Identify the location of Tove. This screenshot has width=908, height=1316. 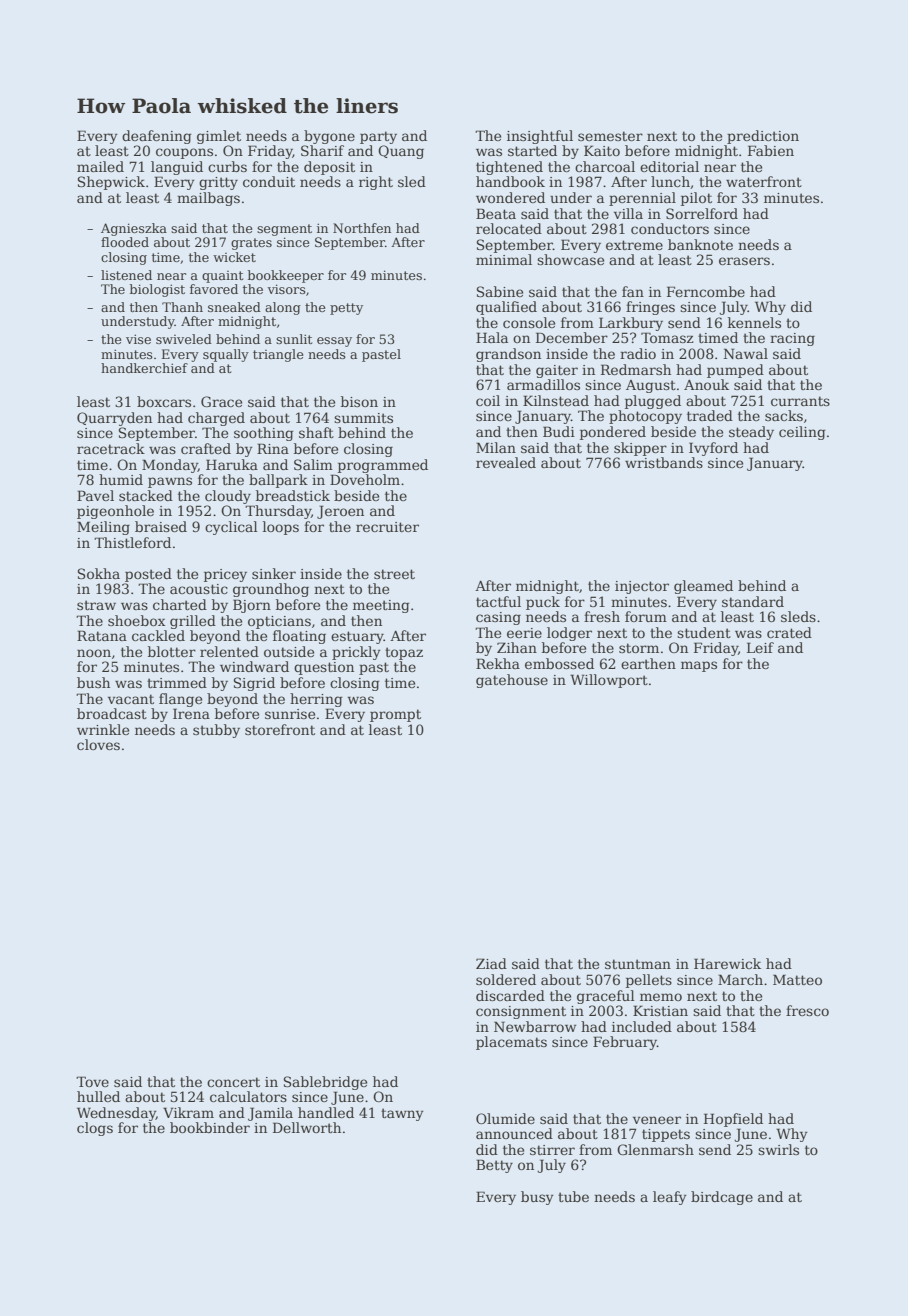
(92, 1081).
